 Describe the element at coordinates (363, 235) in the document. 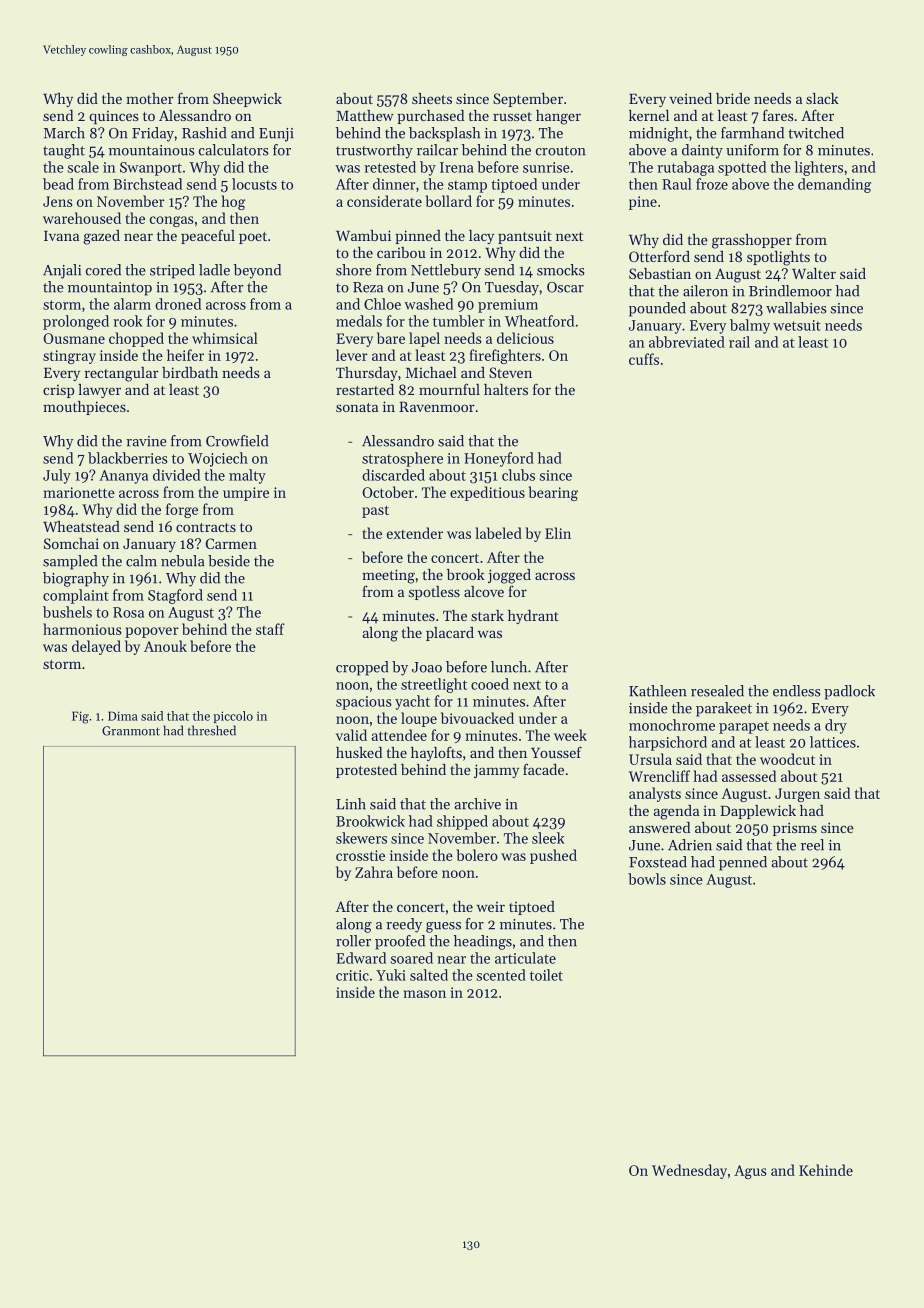

I see `Wambui` at that location.
